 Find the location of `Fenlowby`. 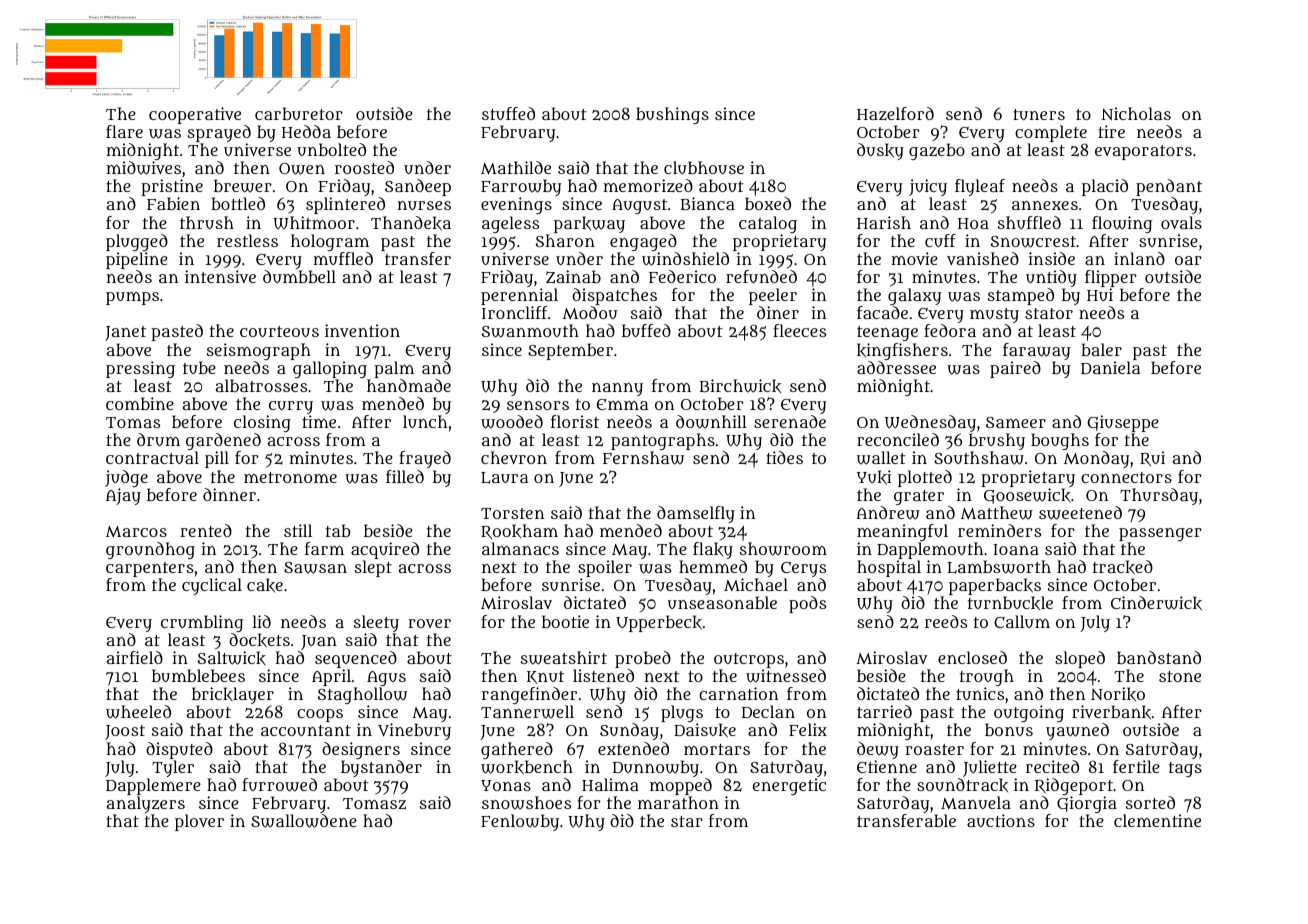

Fenlowby is located at coordinates (520, 822).
